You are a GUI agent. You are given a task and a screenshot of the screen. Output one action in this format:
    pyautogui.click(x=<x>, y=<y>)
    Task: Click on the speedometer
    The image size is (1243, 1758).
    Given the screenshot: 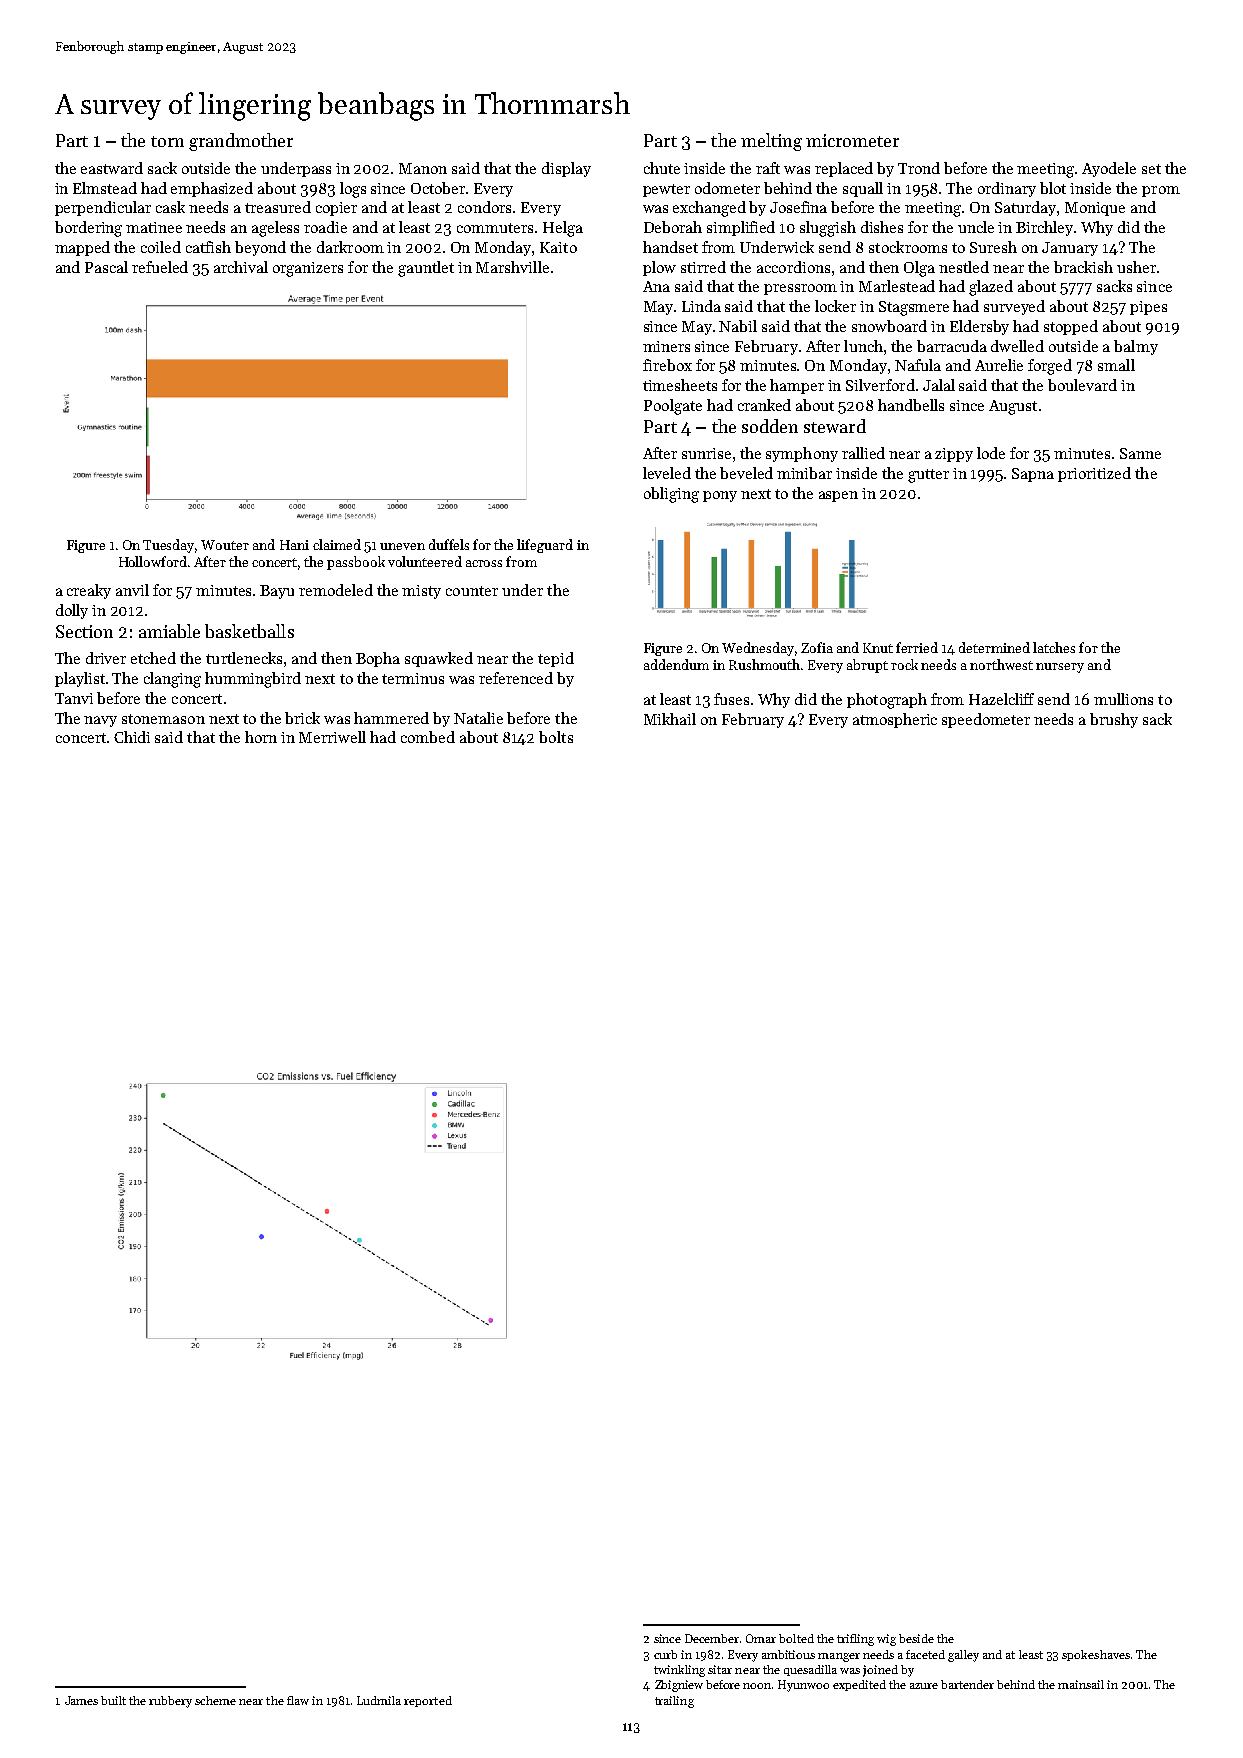 What is the action you would take?
    pyautogui.click(x=986, y=720)
